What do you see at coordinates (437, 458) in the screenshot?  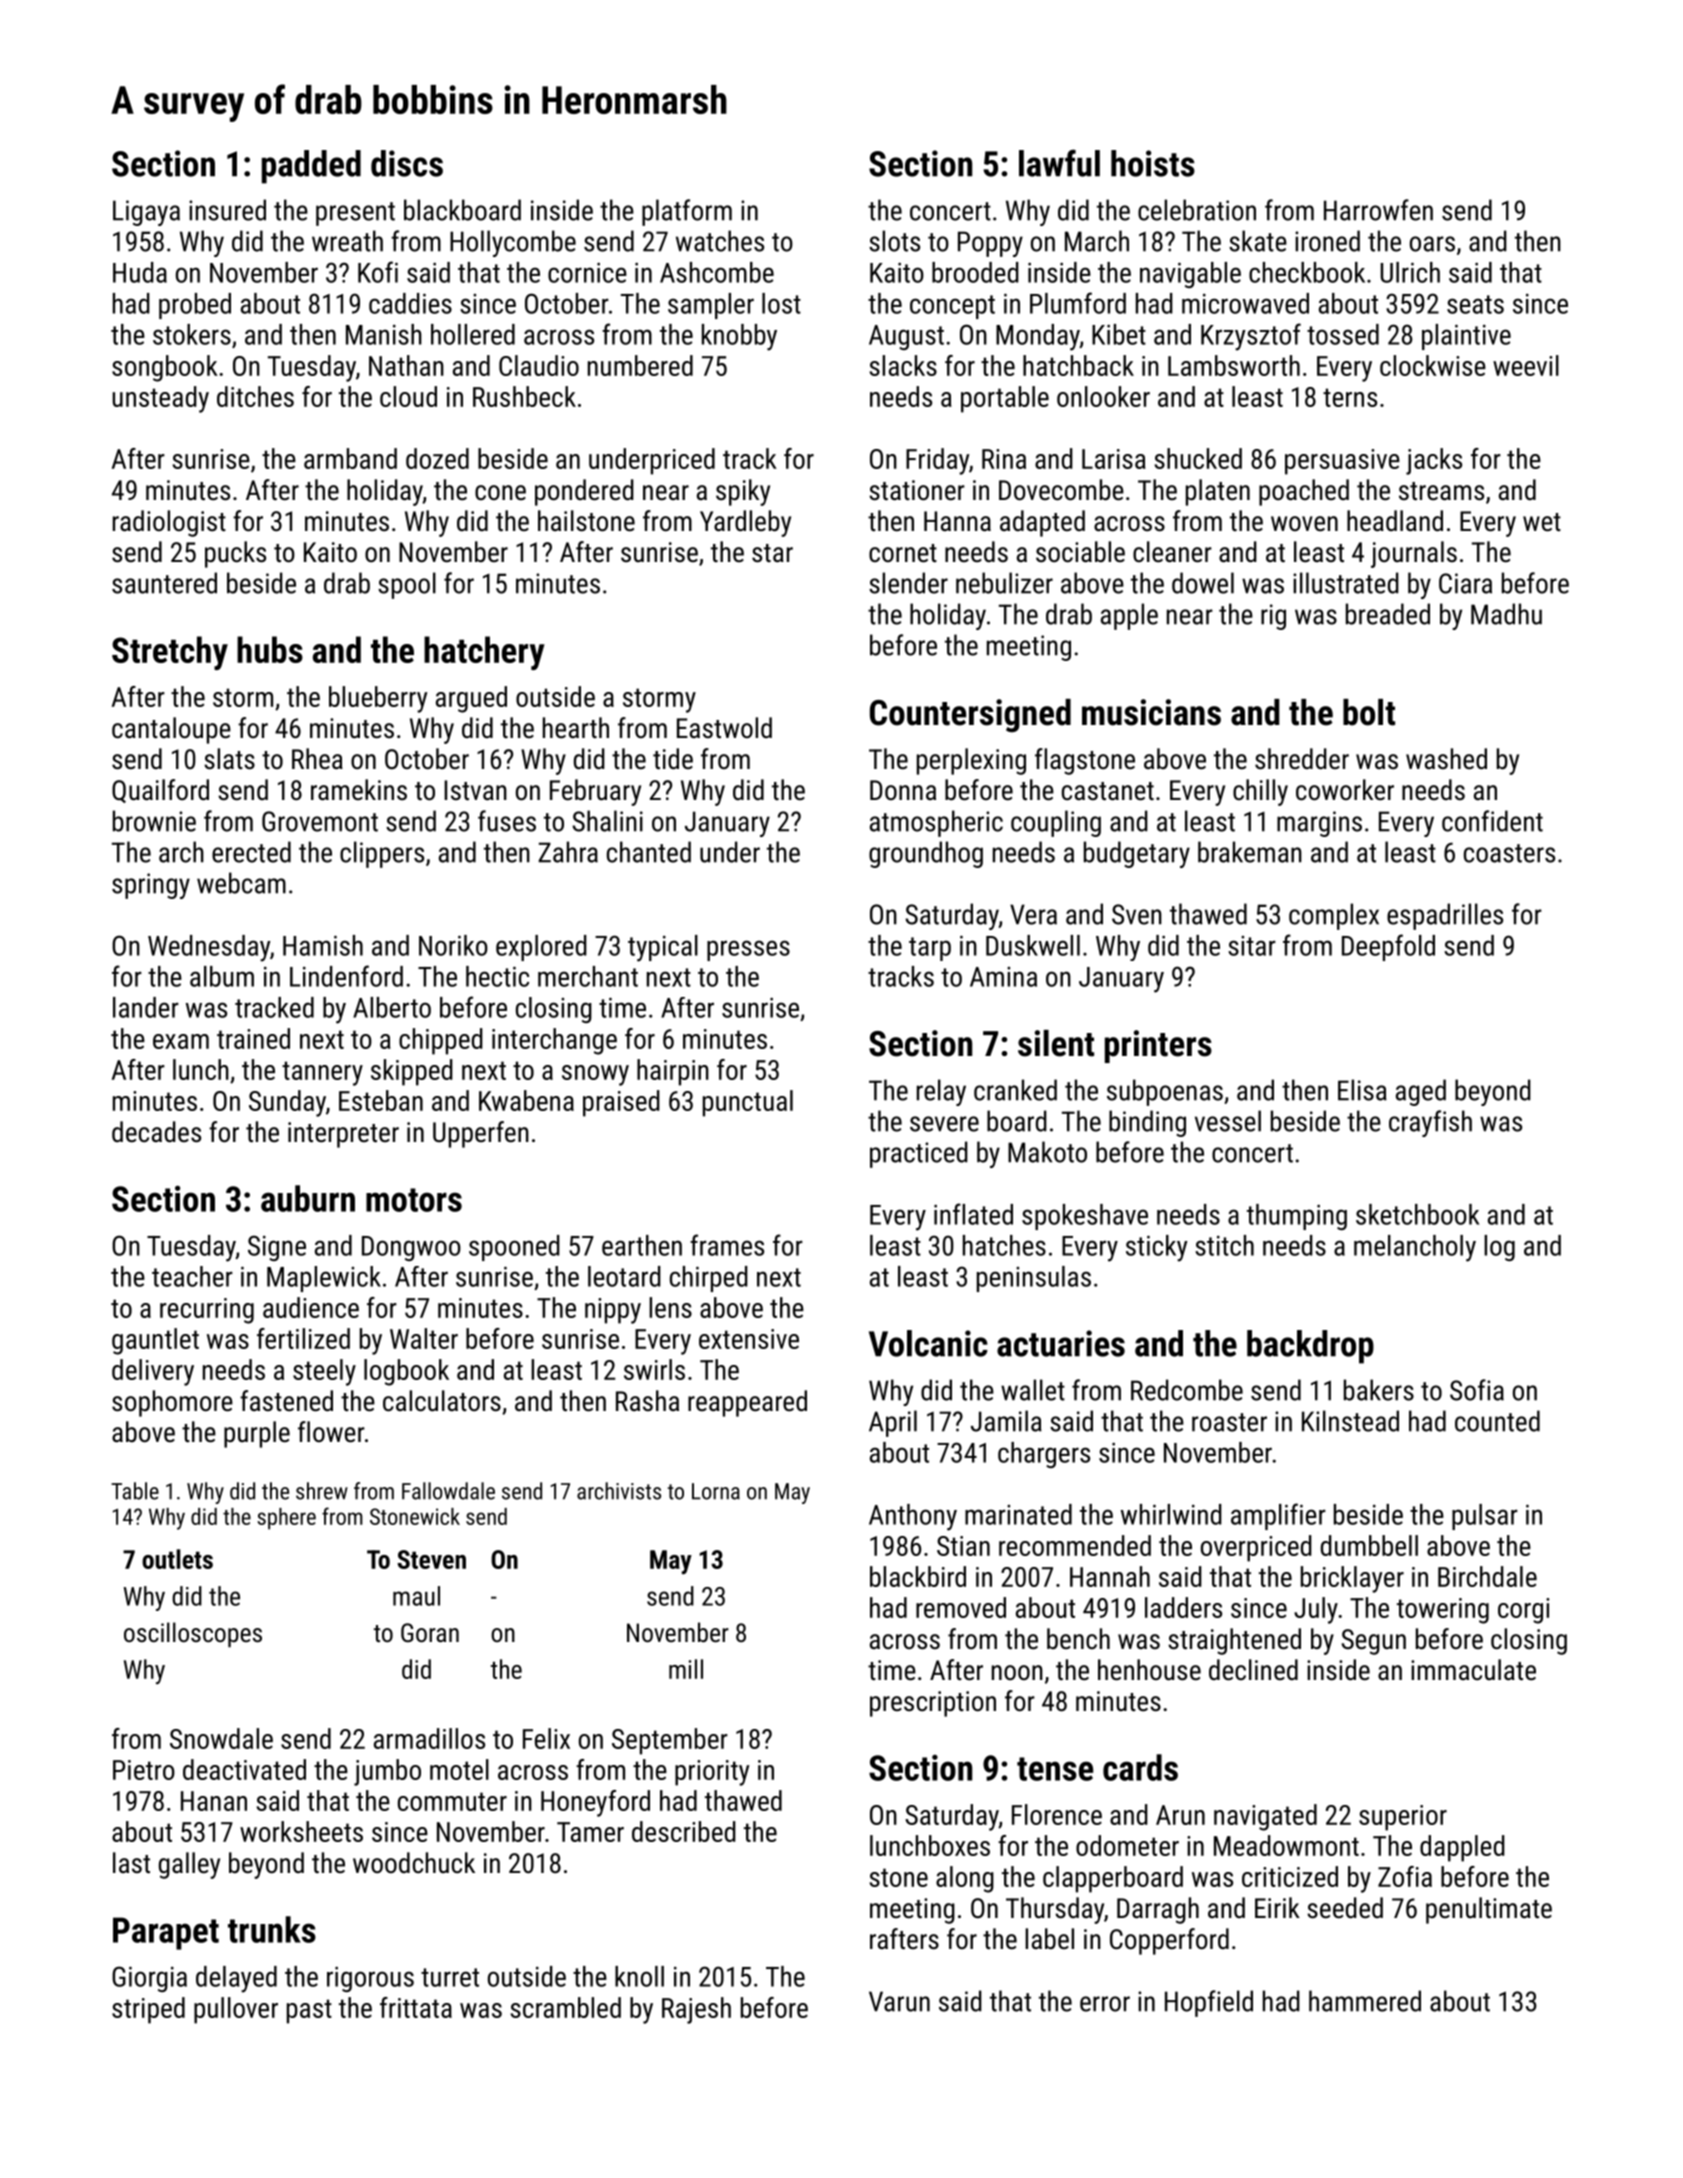 I see `dozed` at bounding box center [437, 458].
